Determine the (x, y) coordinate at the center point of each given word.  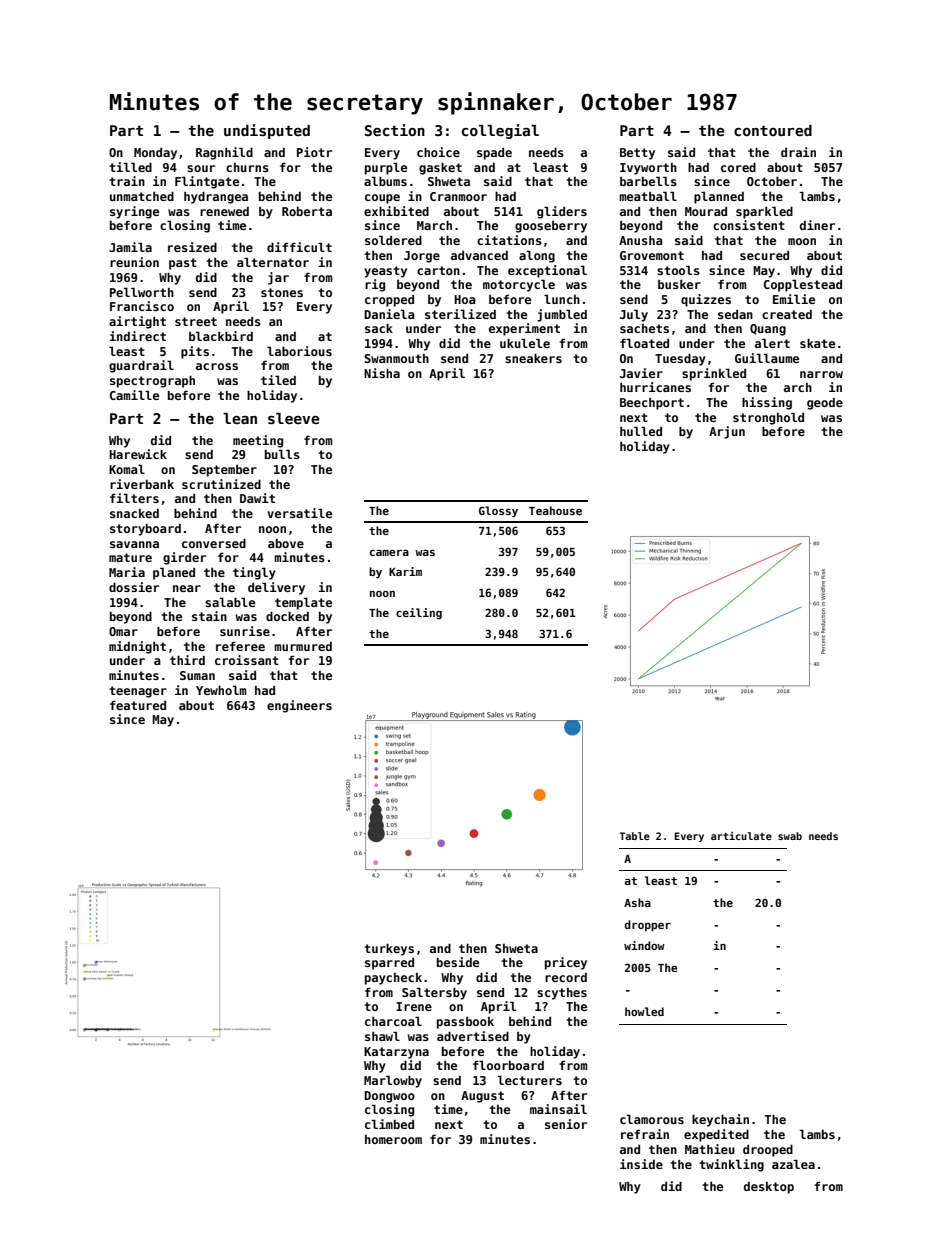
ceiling (419, 613)
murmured (303, 646)
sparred (389, 964)
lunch (562, 299)
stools (678, 270)
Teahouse (555, 510)
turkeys (389, 949)
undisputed (267, 131)
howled (644, 1011)
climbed (389, 1124)
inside (641, 1164)
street (196, 321)
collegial (500, 131)
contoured (773, 130)
